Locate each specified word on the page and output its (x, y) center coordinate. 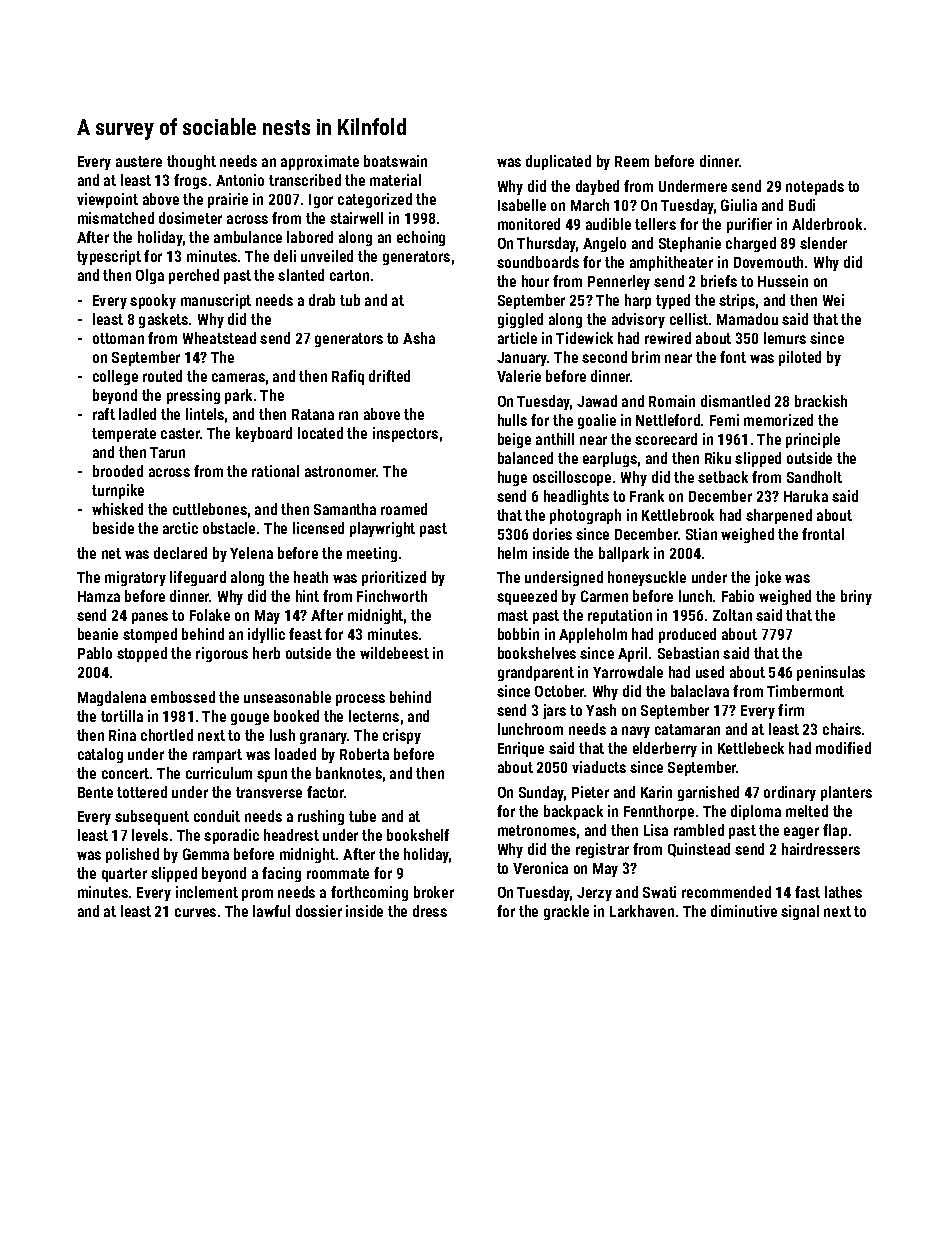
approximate (320, 162)
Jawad (597, 401)
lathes (843, 892)
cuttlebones (210, 509)
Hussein (783, 281)
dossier (319, 911)
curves (195, 912)
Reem (632, 161)
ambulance (248, 237)
